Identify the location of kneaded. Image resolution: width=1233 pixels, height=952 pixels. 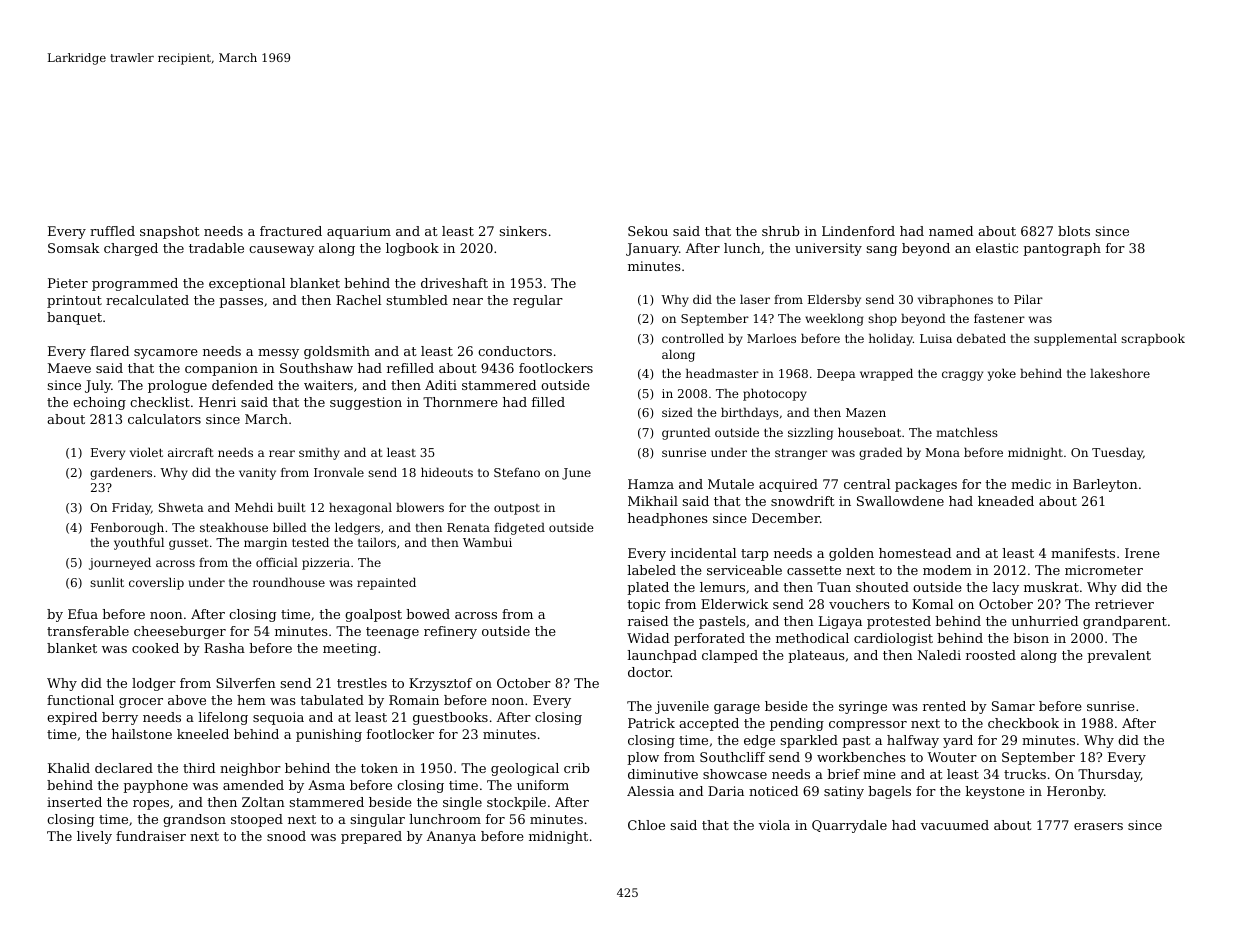
(1006, 501).
